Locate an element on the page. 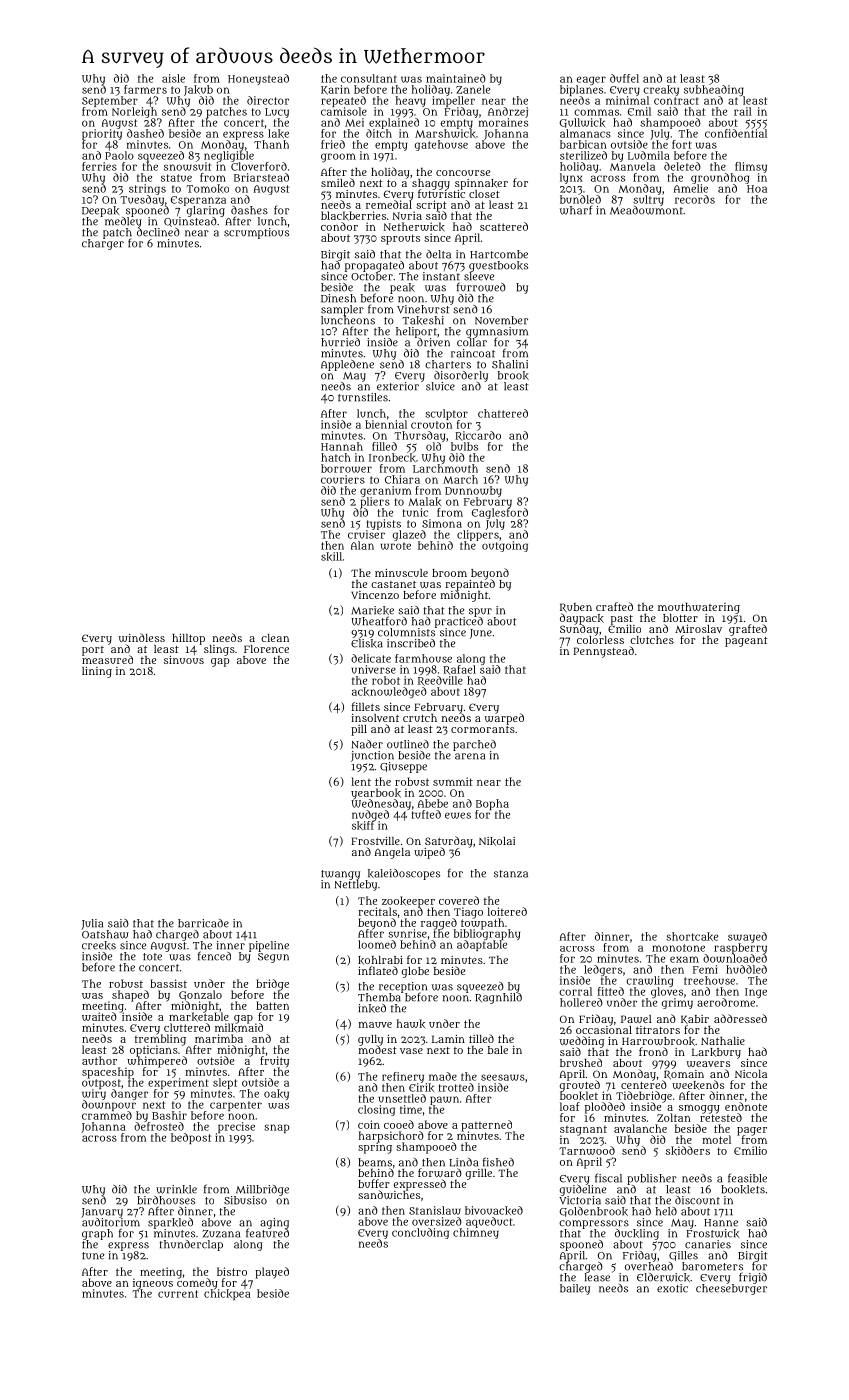  creaky is located at coordinates (661, 90).
